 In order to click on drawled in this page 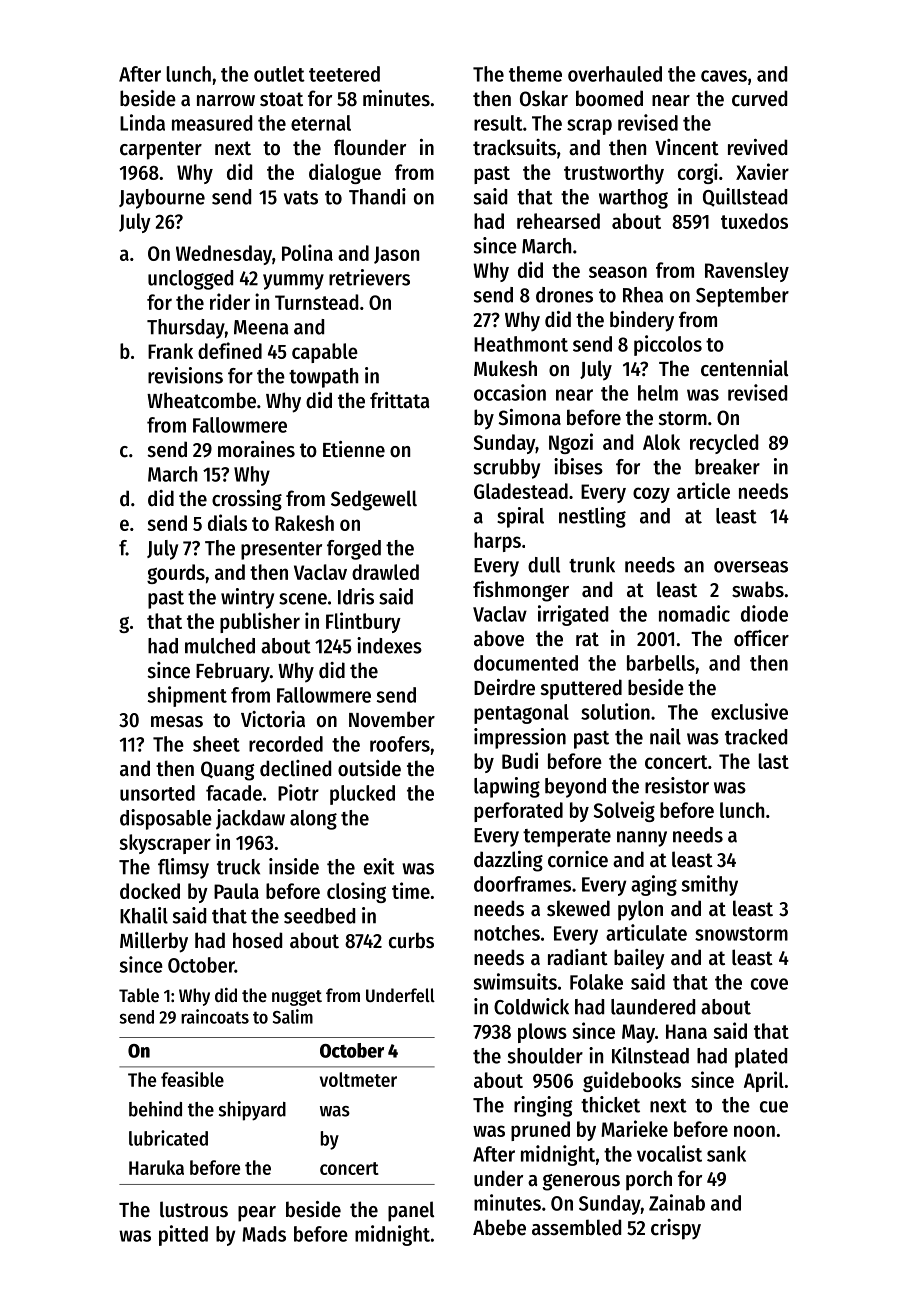, I will do `click(385, 572)`.
